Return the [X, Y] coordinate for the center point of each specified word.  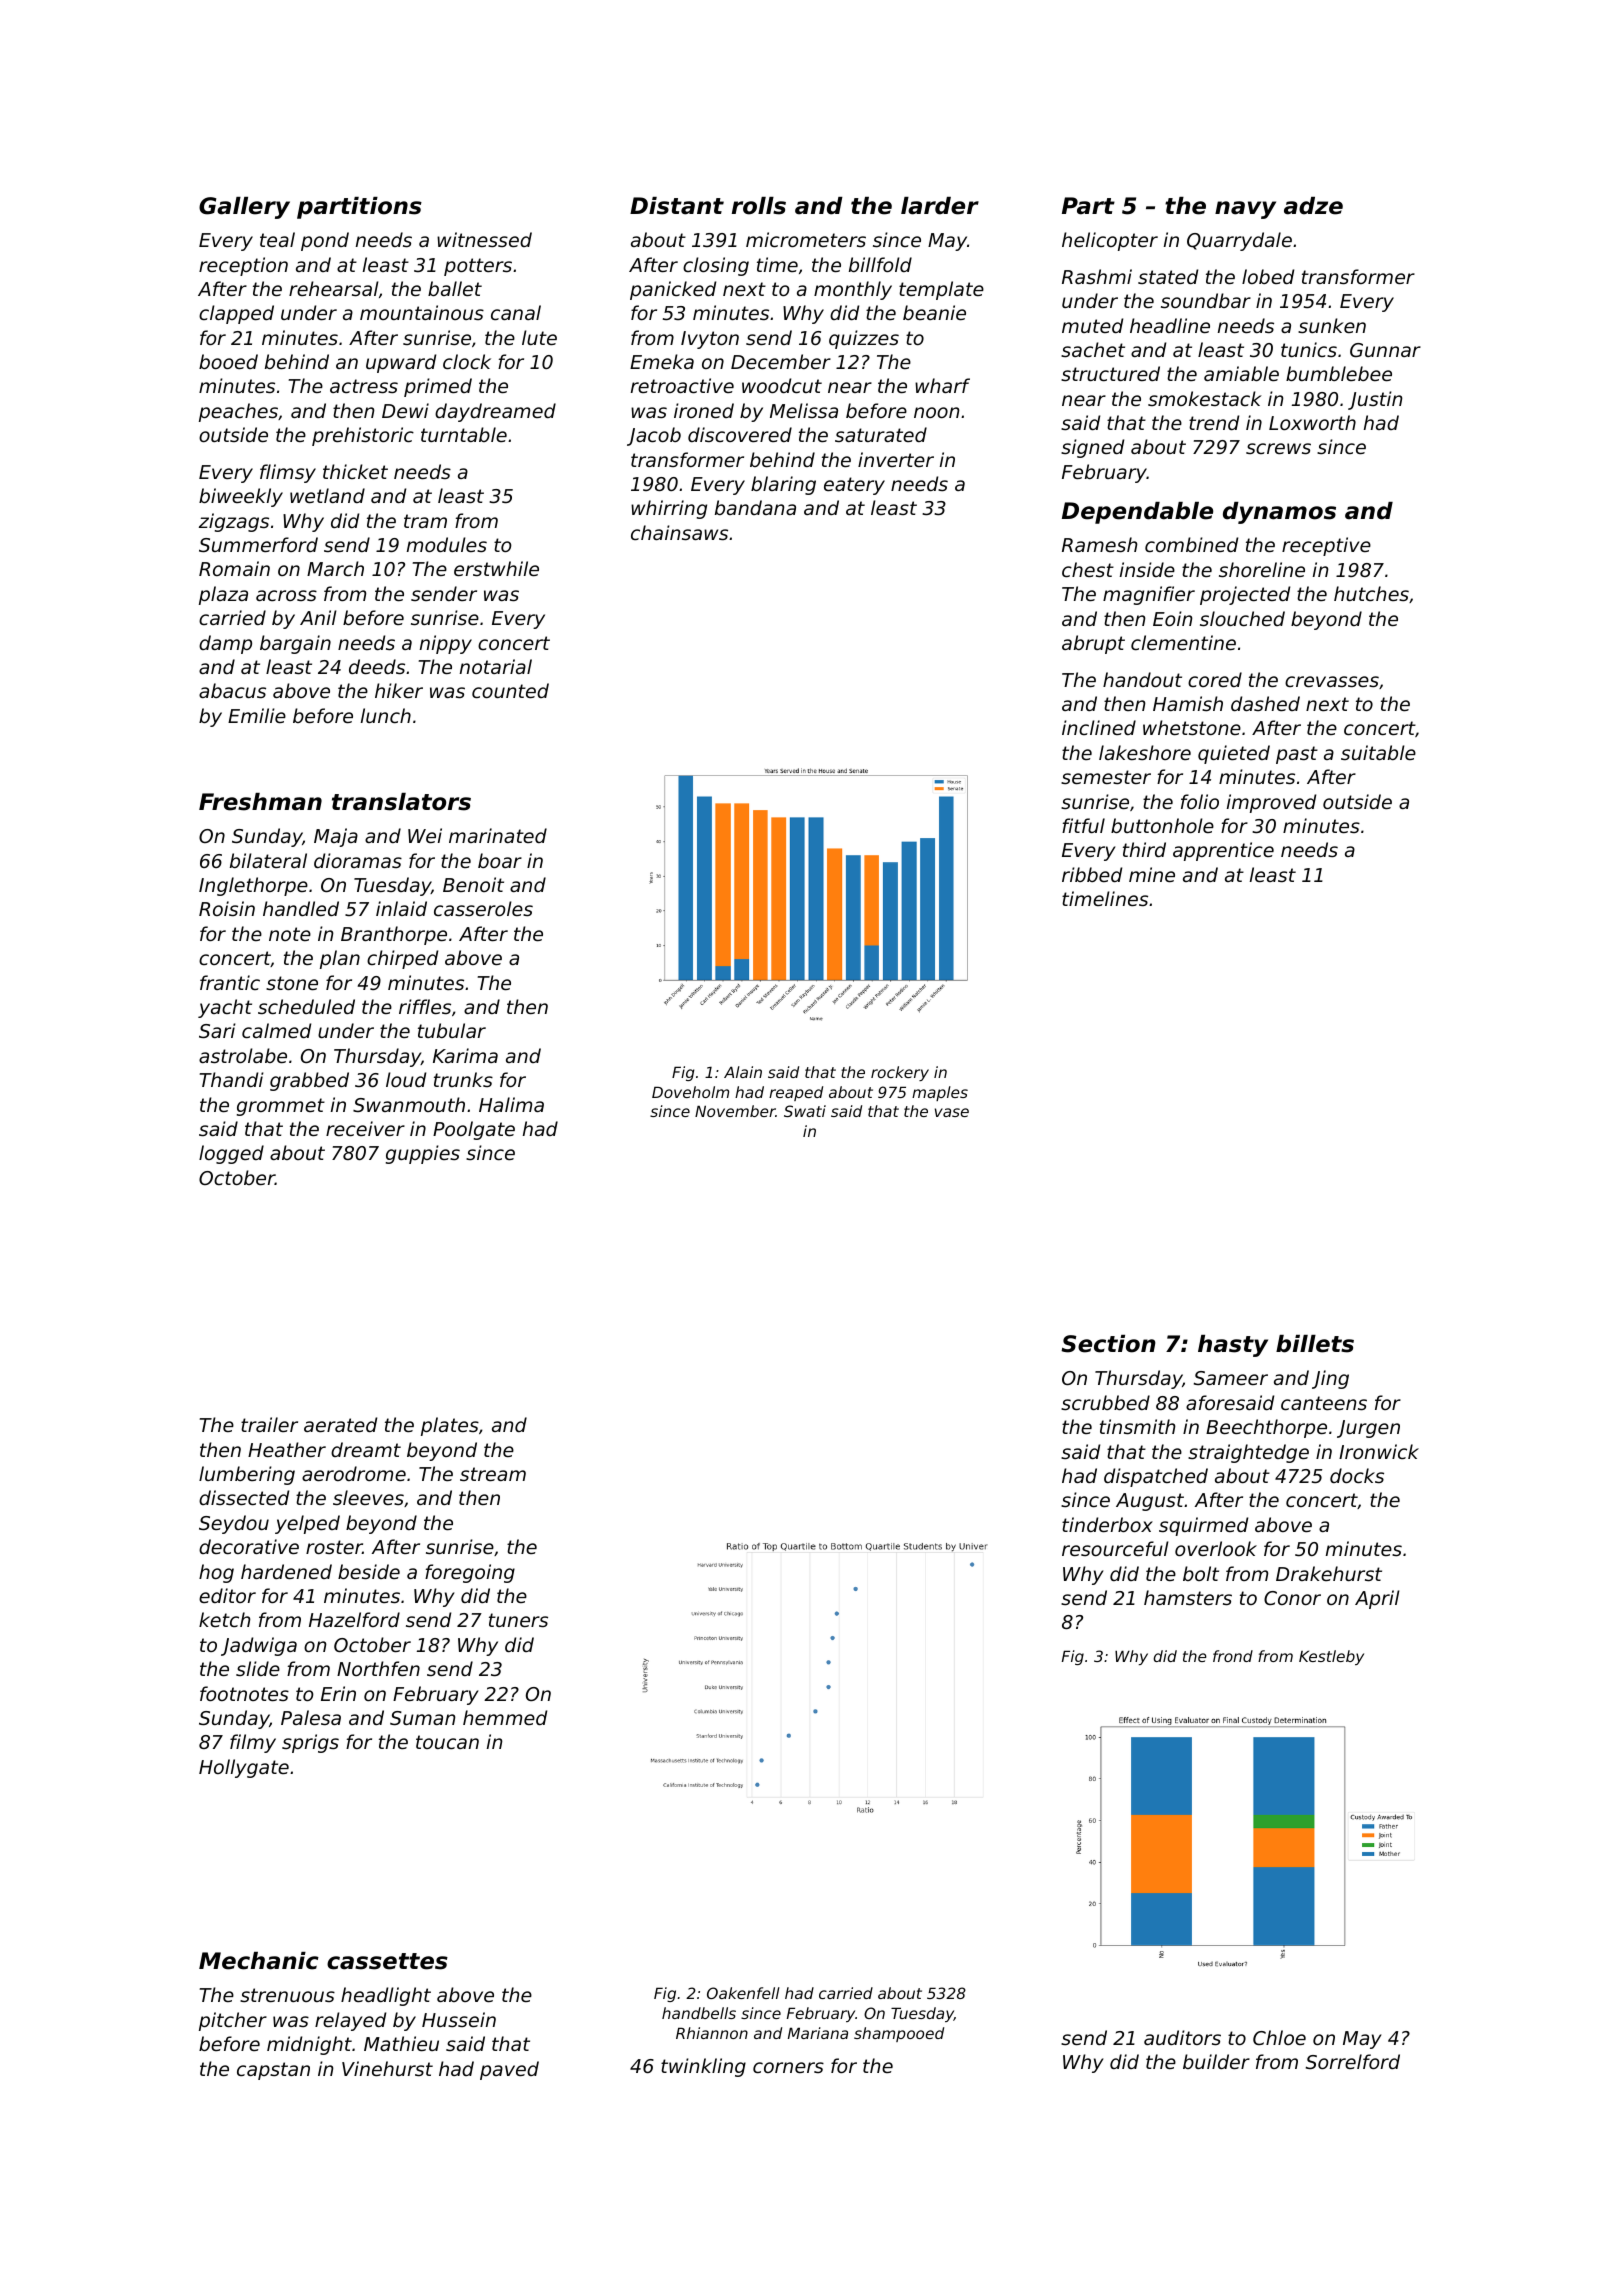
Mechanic [259, 1961]
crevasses [1332, 681]
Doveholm [690, 1092]
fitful [1083, 825]
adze [1313, 206]
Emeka [662, 361]
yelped [307, 1524]
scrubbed [1105, 1402]
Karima [465, 1055]
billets [1315, 1344]
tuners [518, 1620]
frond [1233, 1656]
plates [450, 1426]
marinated [498, 835]
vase [952, 1112]
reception [243, 266]
